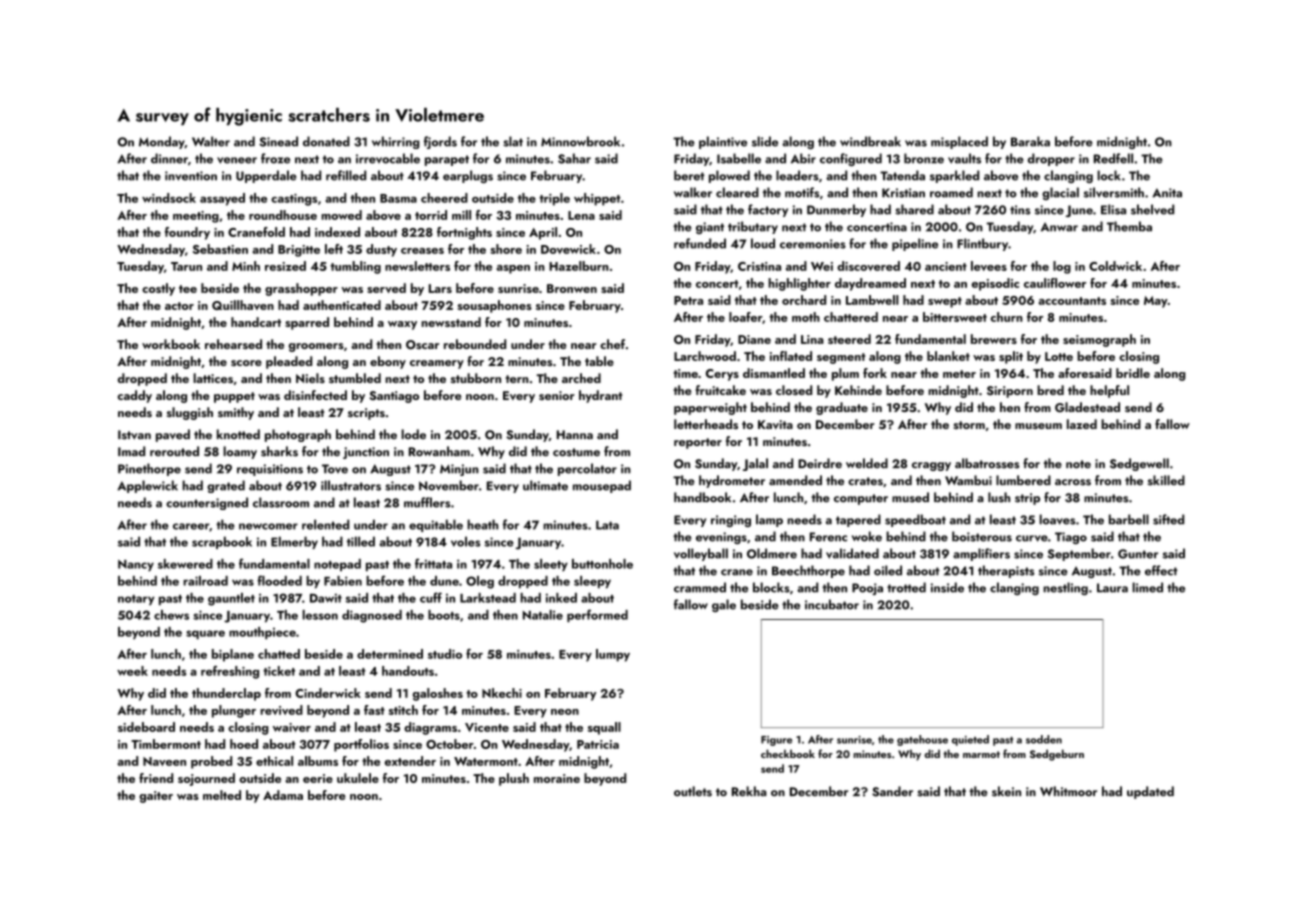  Describe the element at coordinates (283, 795) in the image. I see `Adama` at that location.
